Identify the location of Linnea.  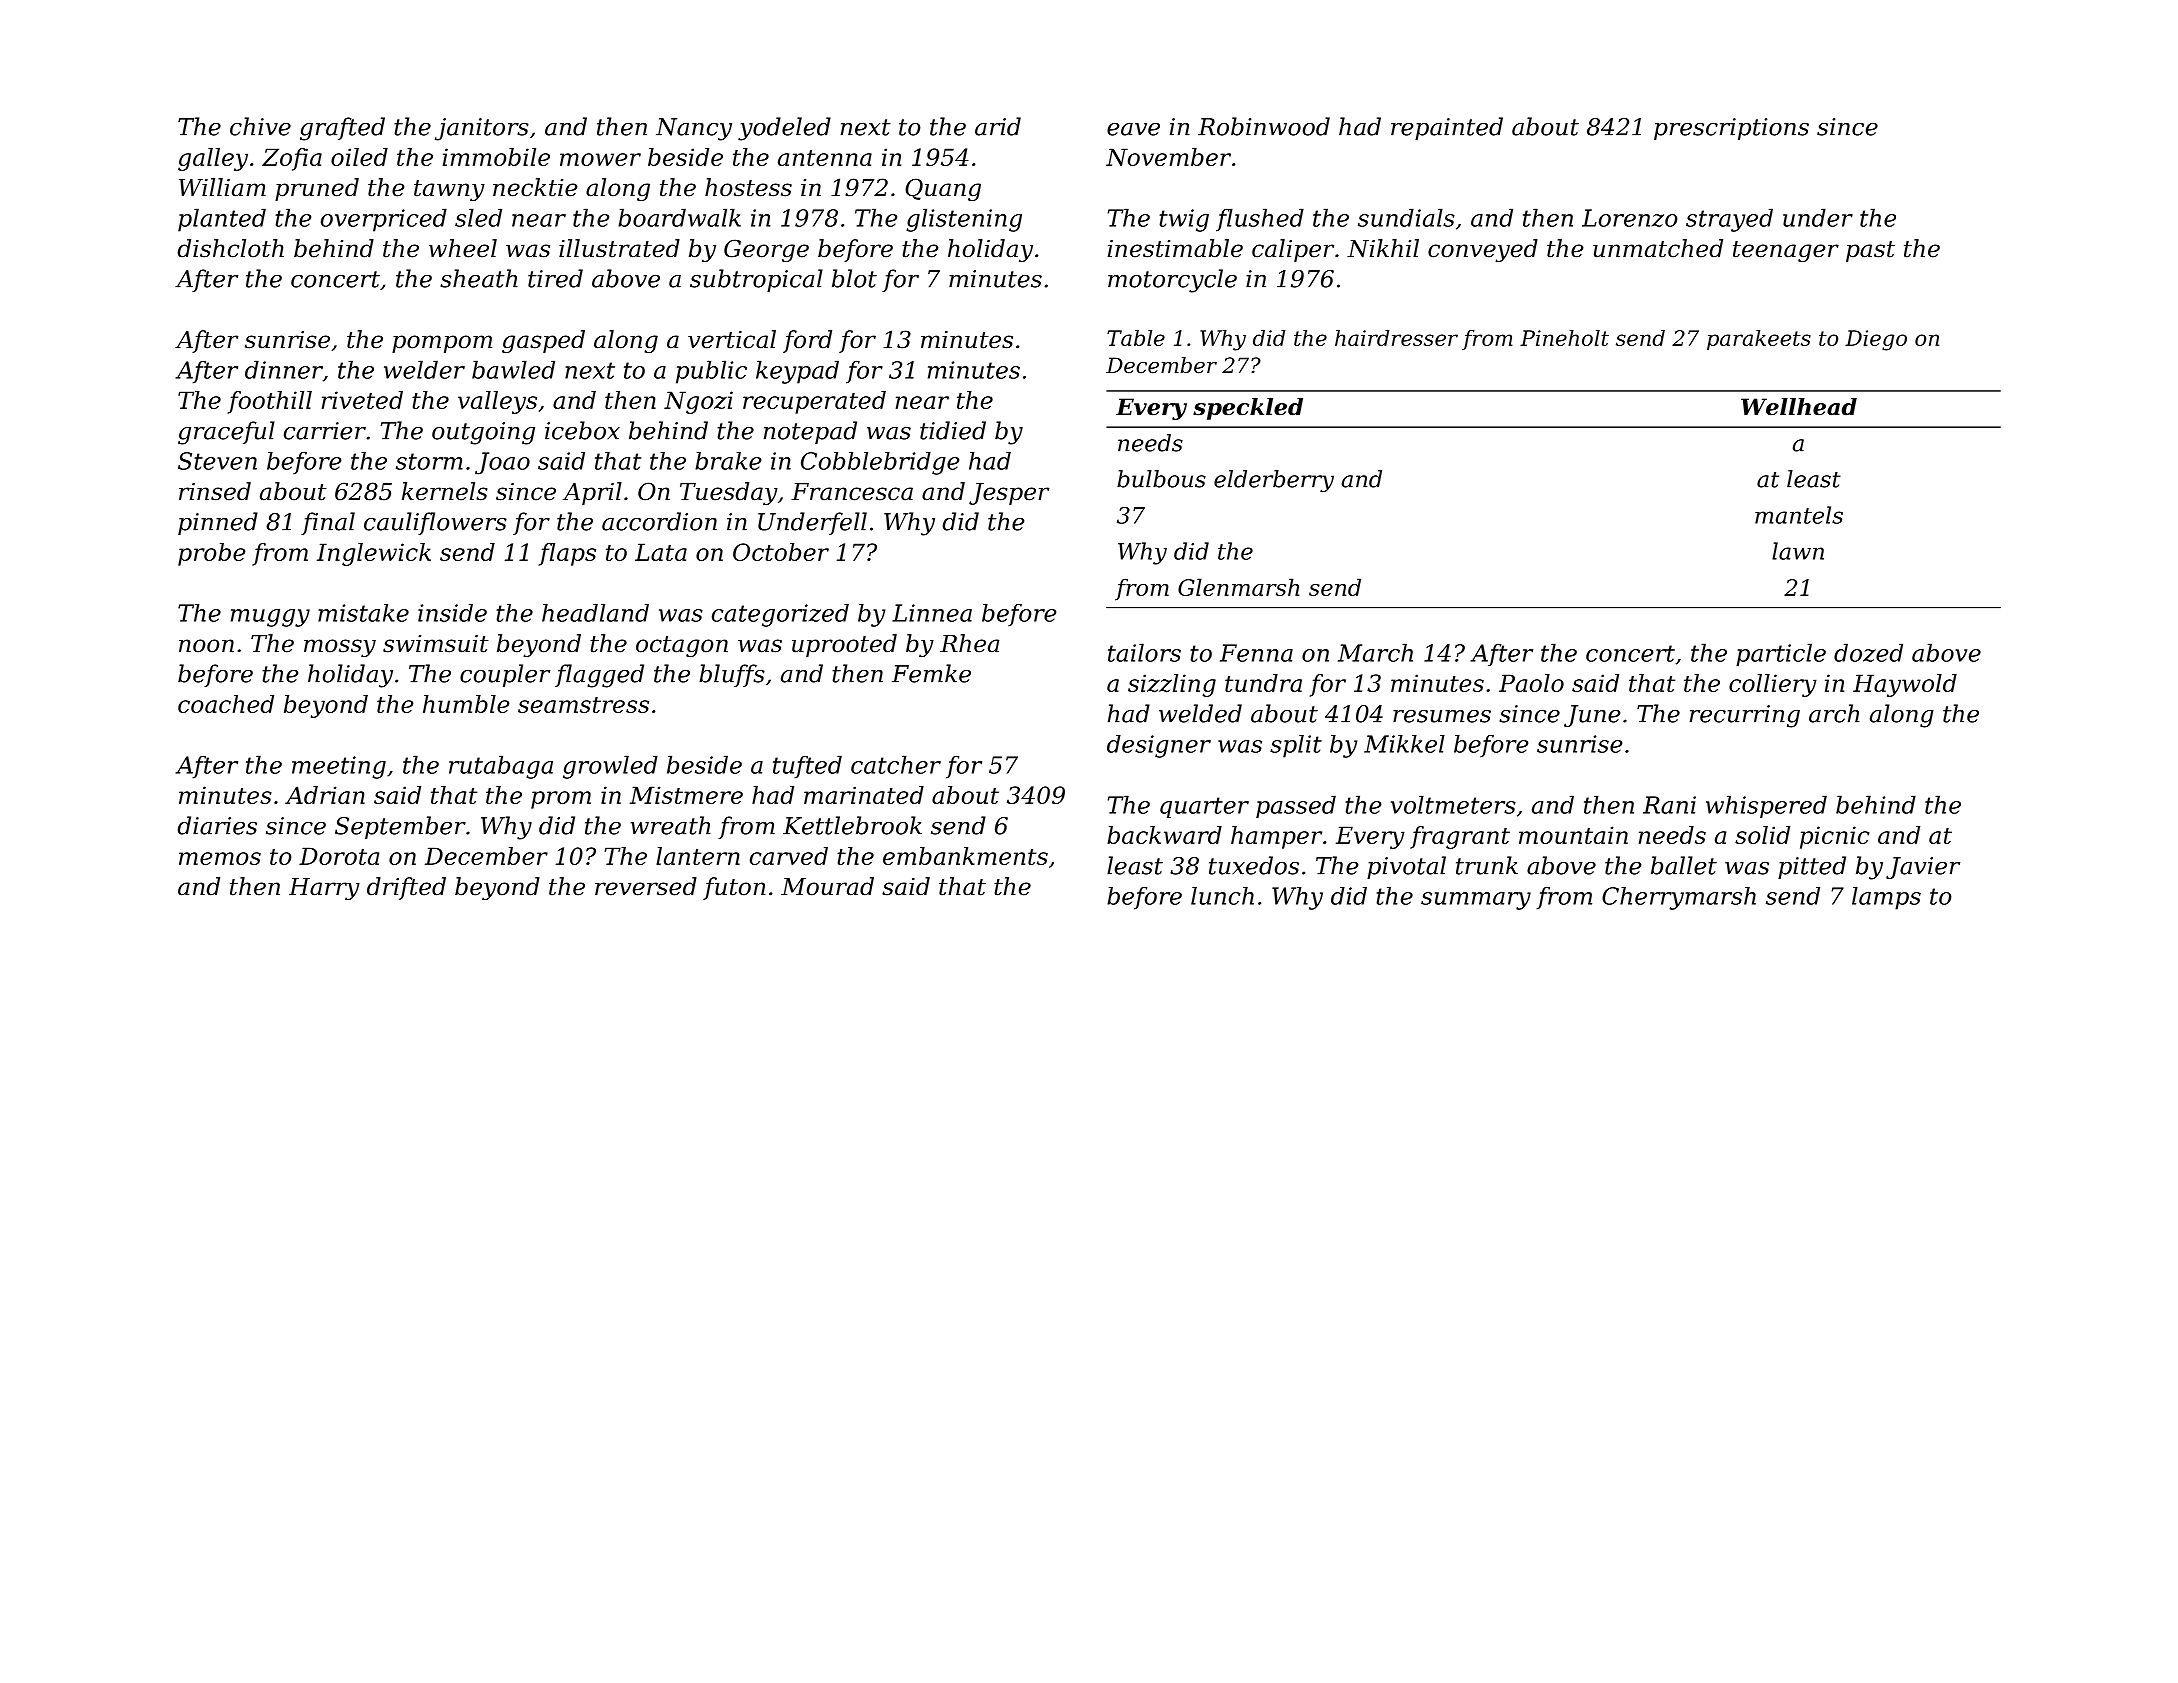
(932, 613).
